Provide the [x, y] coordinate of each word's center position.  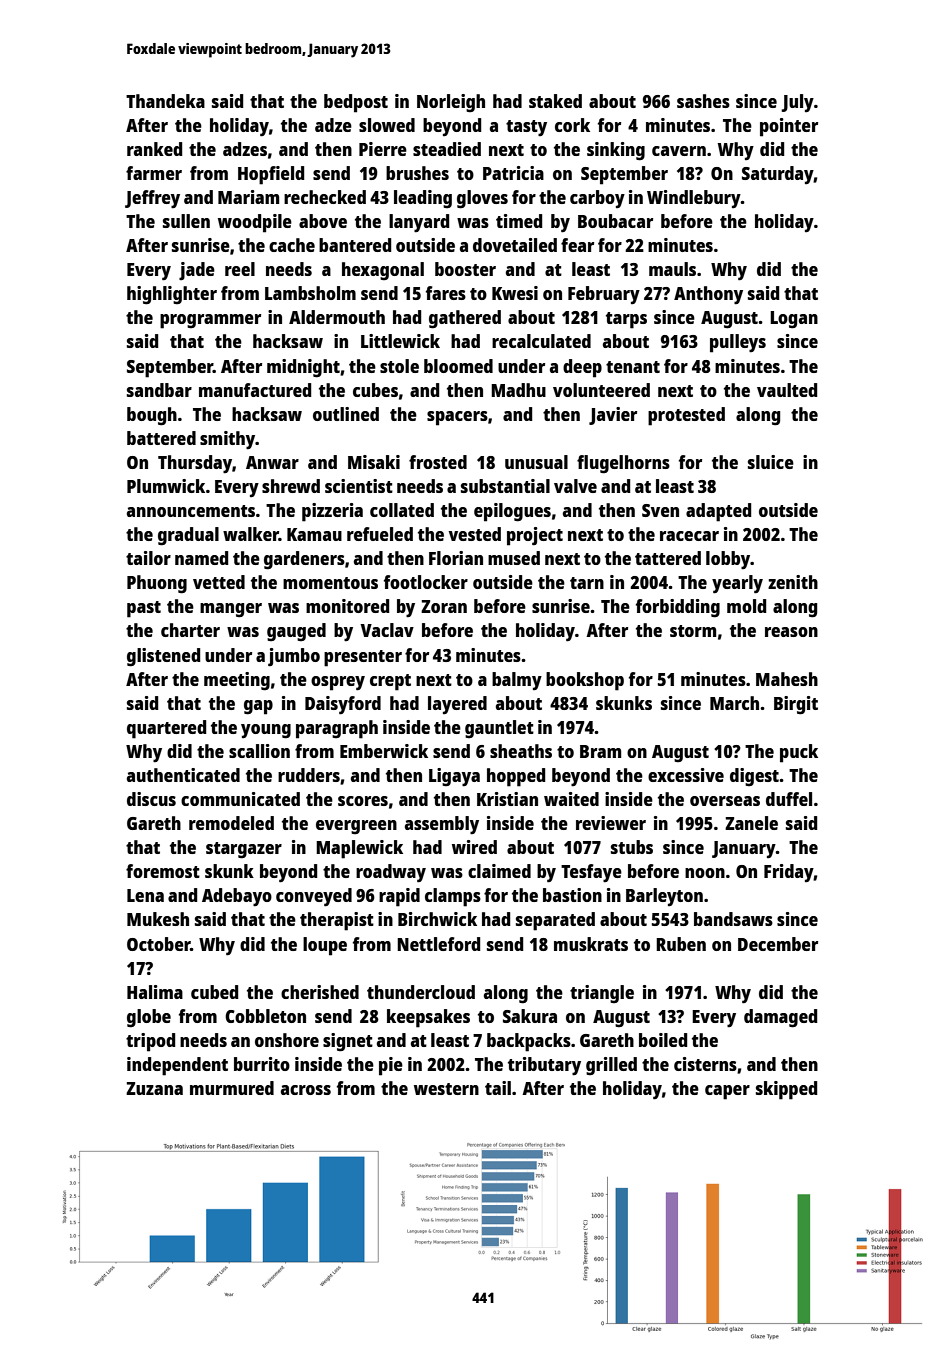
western [446, 1089]
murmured [232, 1088]
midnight [303, 368]
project [535, 536]
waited [571, 799]
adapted [718, 512]
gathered [465, 319]
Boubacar [615, 221]
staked [555, 101]
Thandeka [165, 101]
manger [231, 610]
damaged [780, 1018]
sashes [703, 101]
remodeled [231, 823]
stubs [632, 847]
